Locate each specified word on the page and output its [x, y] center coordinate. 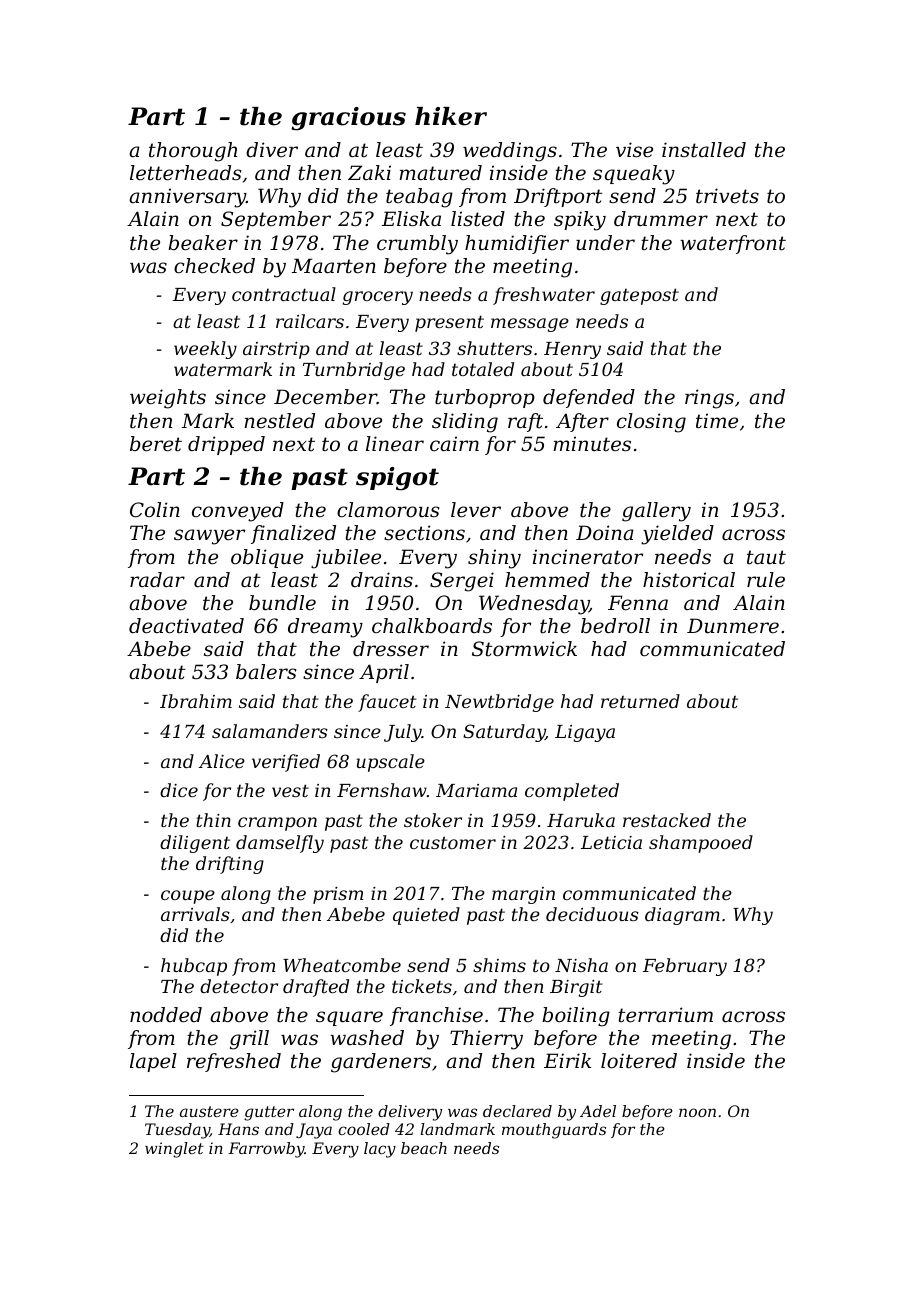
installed [704, 150]
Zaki [369, 172]
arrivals [195, 914]
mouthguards [554, 1131]
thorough [193, 152]
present [449, 323]
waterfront [733, 244]
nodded [166, 1015]
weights [168, 399]
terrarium [665, 1015]
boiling [576, 1017]
